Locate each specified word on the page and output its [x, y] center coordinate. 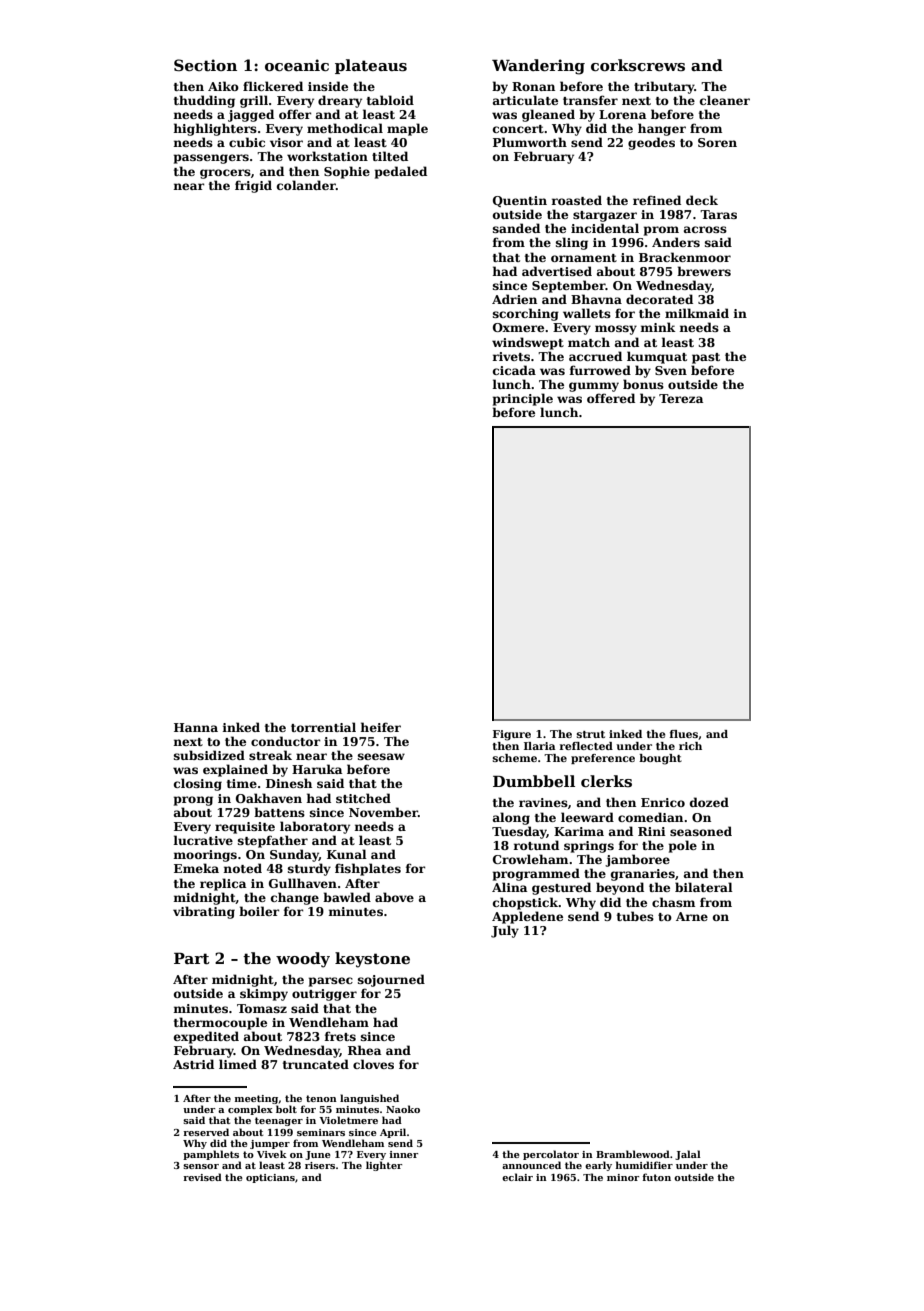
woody [303, 960]
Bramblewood [633, 1154]
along [511, 818]
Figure [512, 735]
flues [684, 734]
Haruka [317, 769]
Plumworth [530, 142]
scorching [526, 314]
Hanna [196, 727]
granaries [643, 875]
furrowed [600, 370]
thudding [204, 101]
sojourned [391, 980]
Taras [718, 214]
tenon [321, 1098]
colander [306, 185]
